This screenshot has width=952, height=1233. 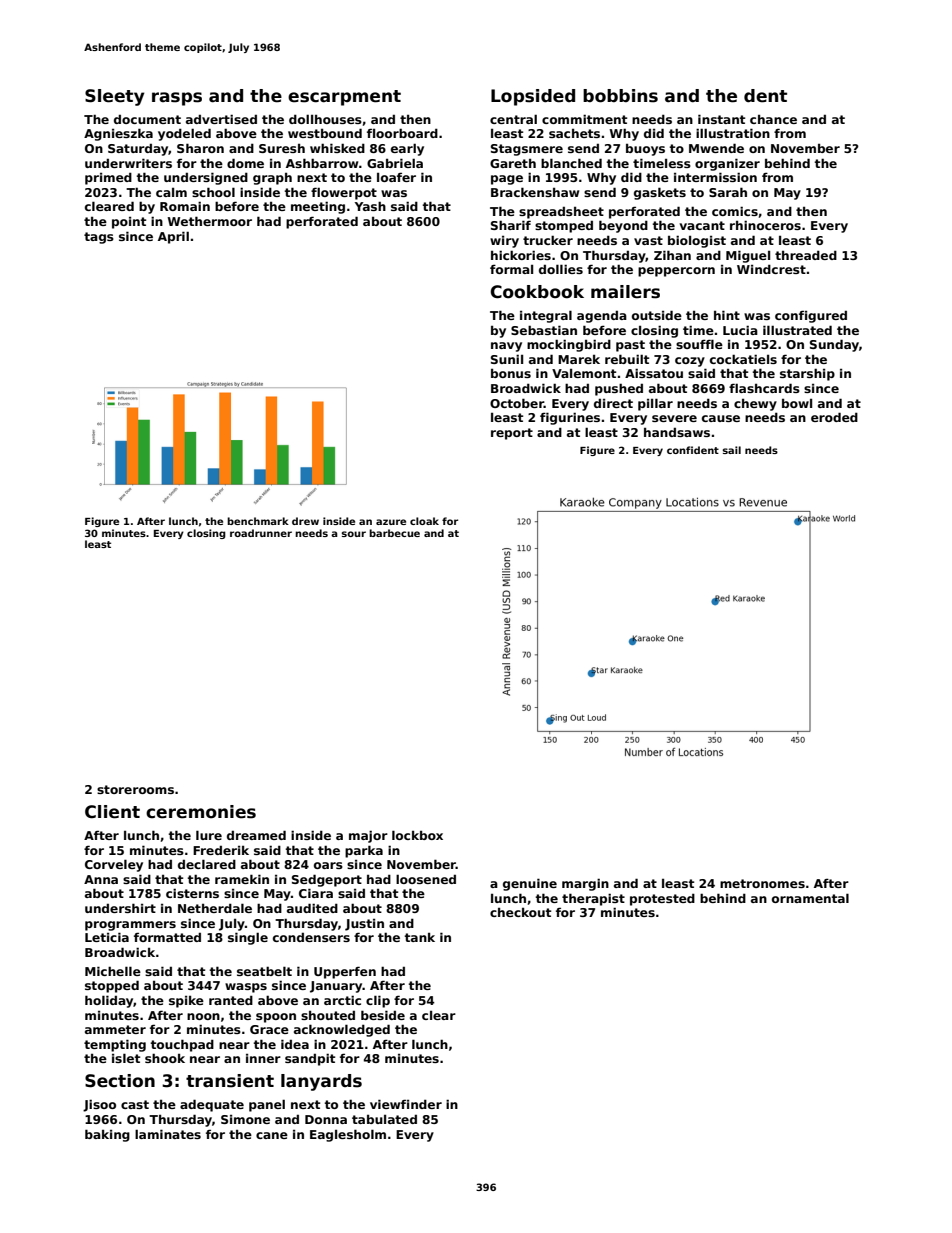 I want to click on ceremonies, so click(x=201, y=812).
